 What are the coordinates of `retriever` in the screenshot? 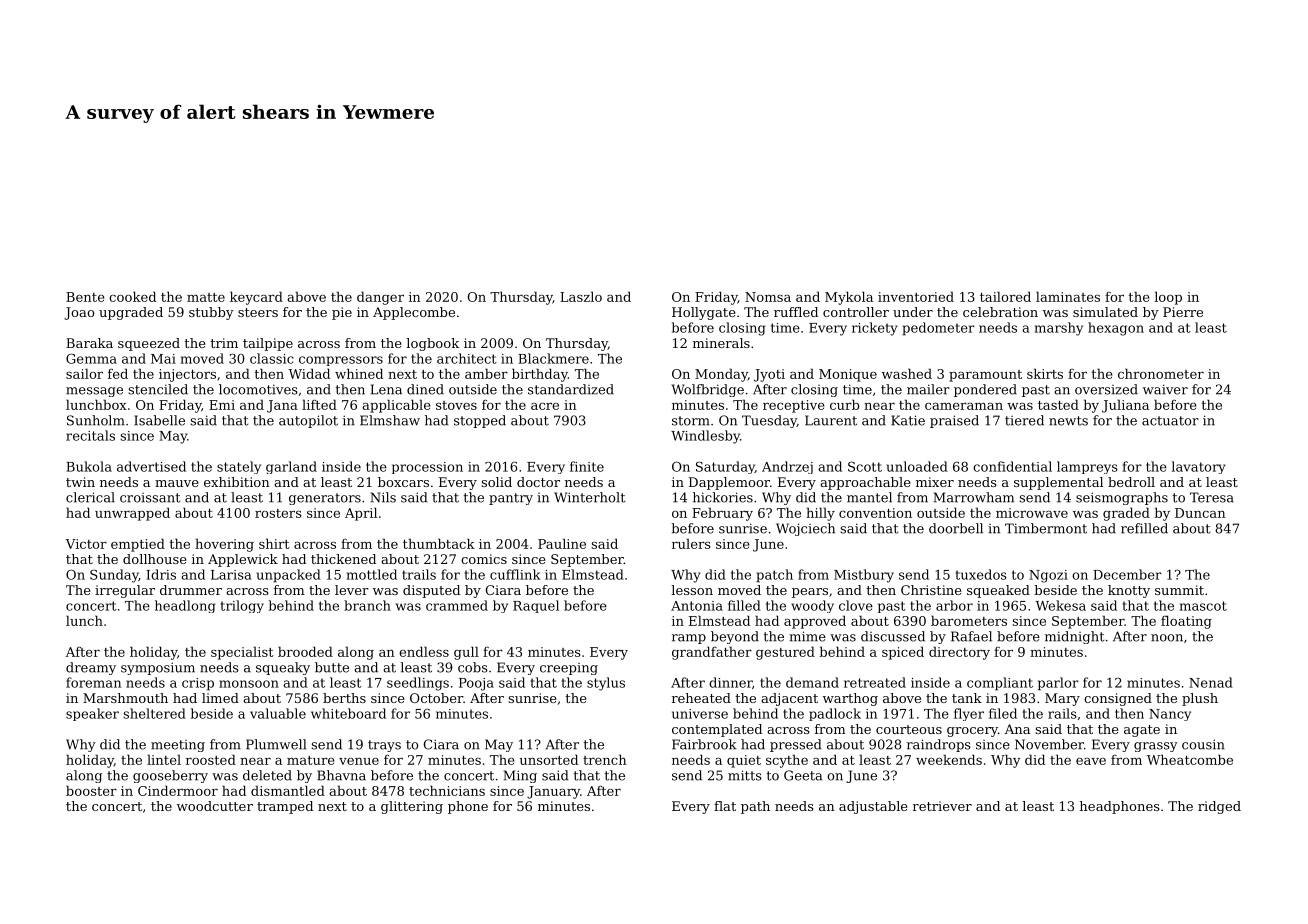 It's located at (942, 806).
